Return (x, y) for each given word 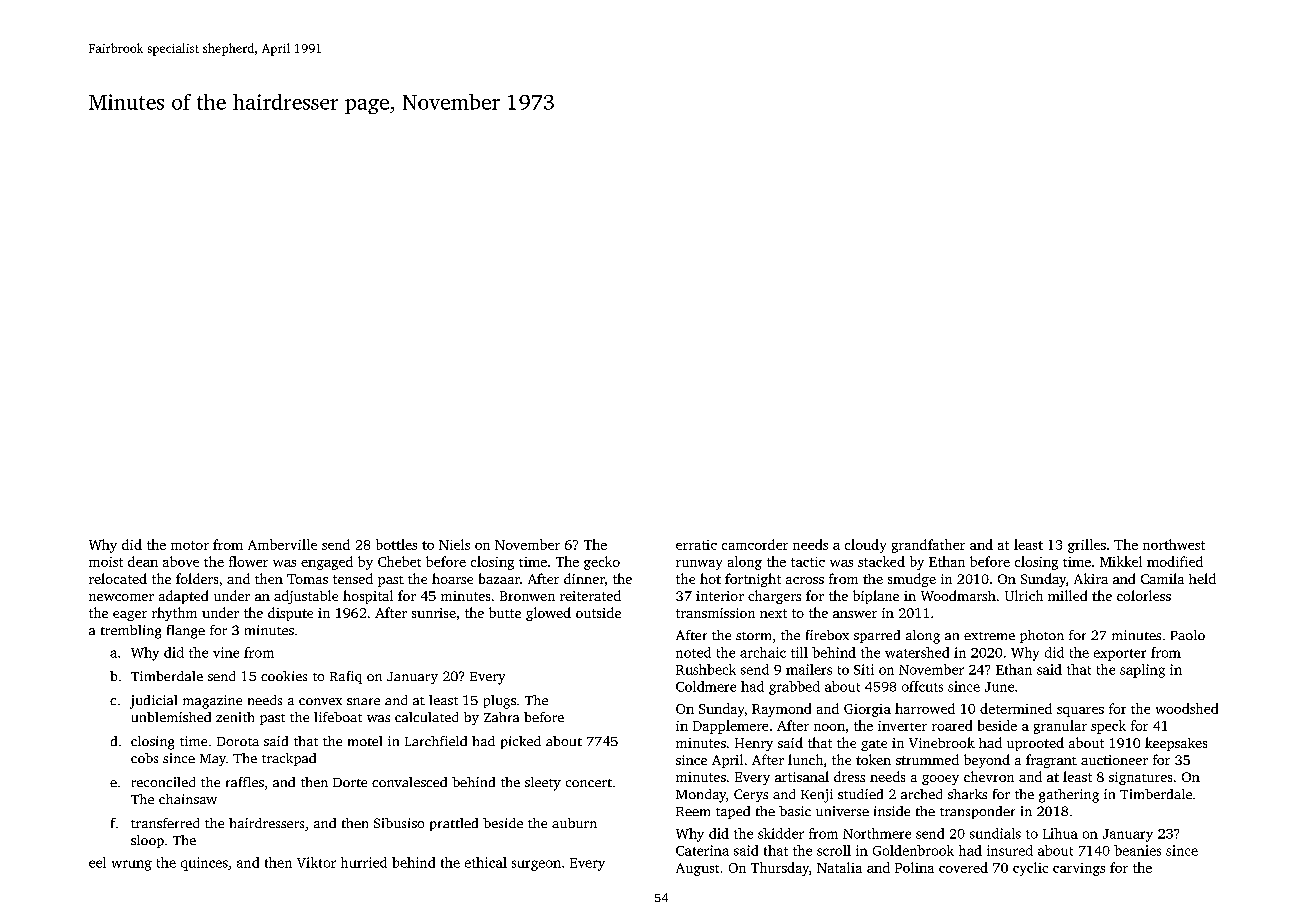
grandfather (928, 546)
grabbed (794, 688)
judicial (153, 702)
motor (190, 545)
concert (589, 783)
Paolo (1188, 635)
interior (720, 596)
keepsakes (1176, 744)
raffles (245, 782)
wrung (132, 865)
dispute (290, 614)
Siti (864, 669)
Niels (454, 544)
